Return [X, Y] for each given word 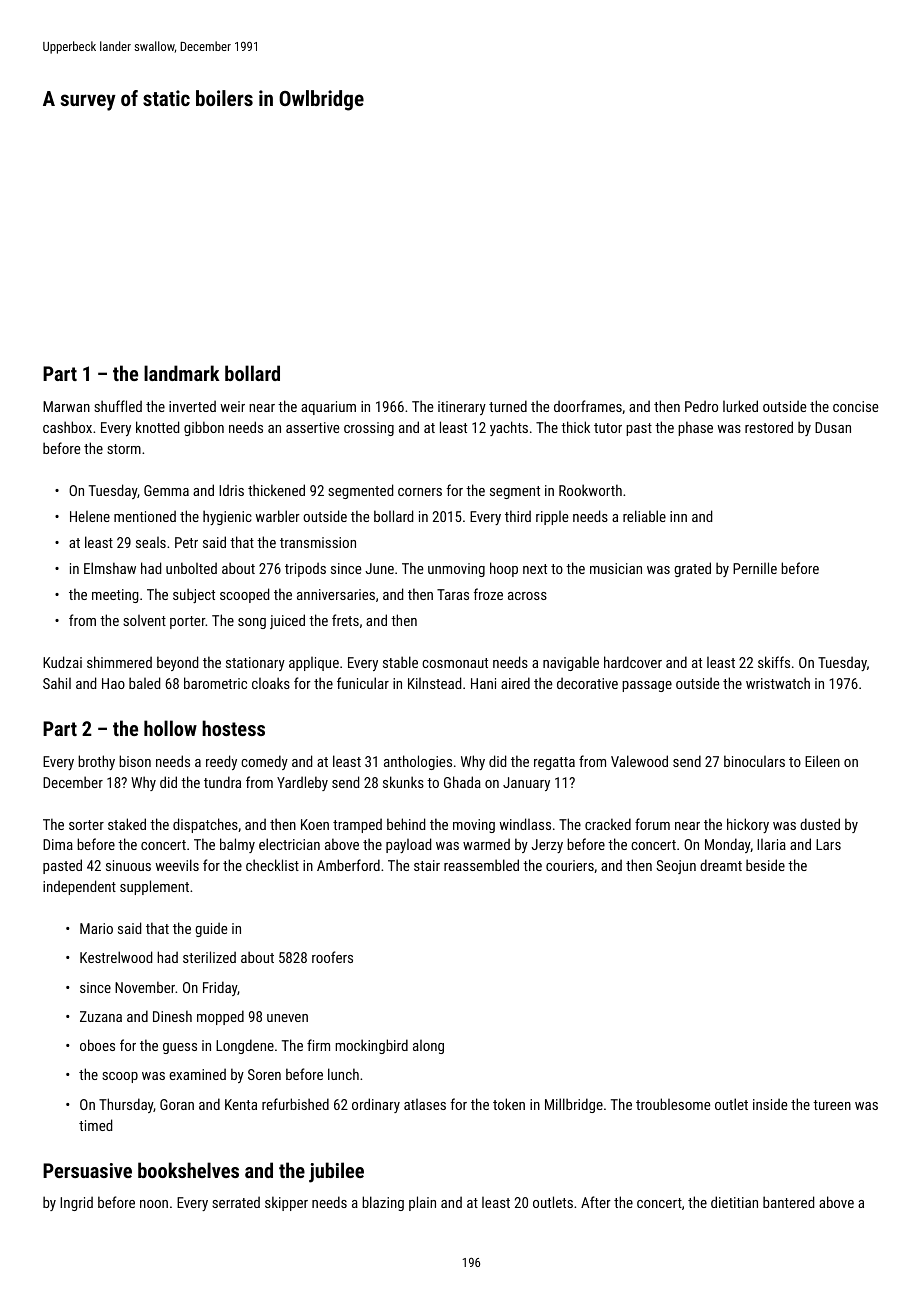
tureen [832, 1105]
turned [508, 406]
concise [855, 406]
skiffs [774, 662]
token [509, 1104]
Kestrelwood [116, 957]
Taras [453, 594]
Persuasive [87, 1170]
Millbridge [574, 1105]
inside [770, 1104]
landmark [182, 373]
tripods [305, 569]
